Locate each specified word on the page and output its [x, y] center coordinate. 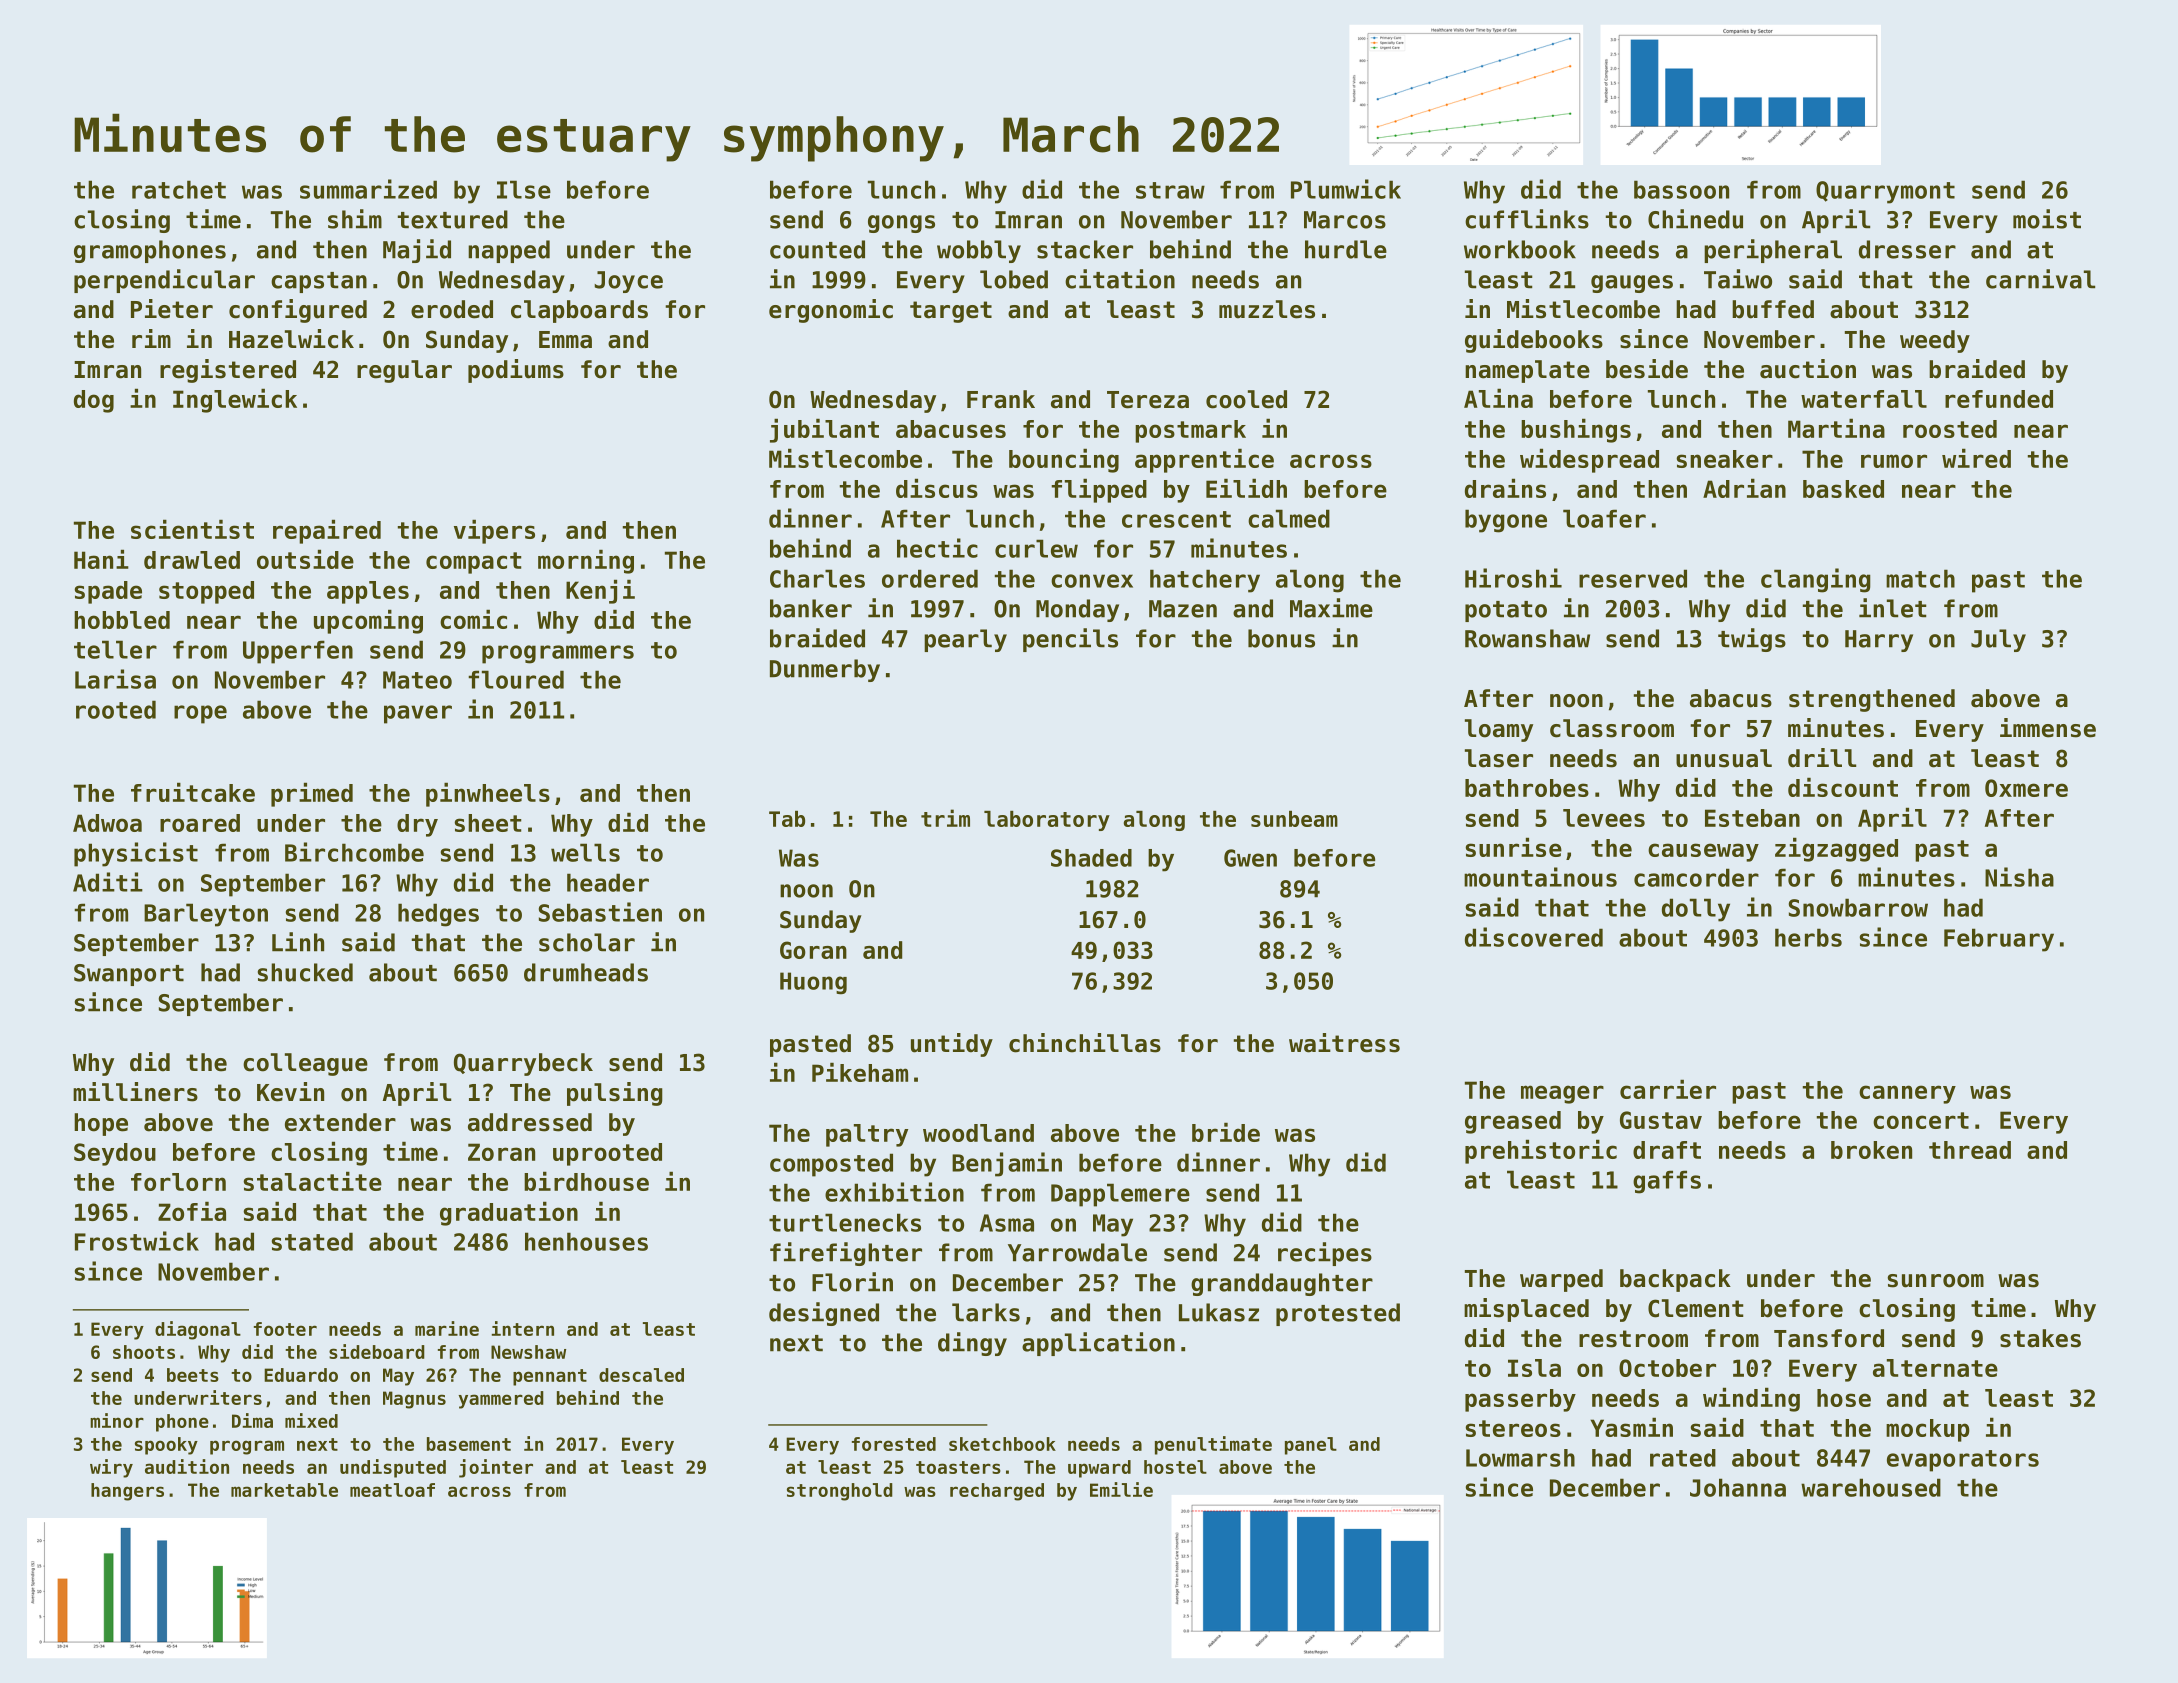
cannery [1907, 1094]
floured [516, 679]
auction [1808, 369]
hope [101, 1124]
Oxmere [2026, 788]
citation [1120, 279]
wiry [111, 1468]
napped [509, 251]
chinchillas [1085, 1043]
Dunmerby [825, 670]
